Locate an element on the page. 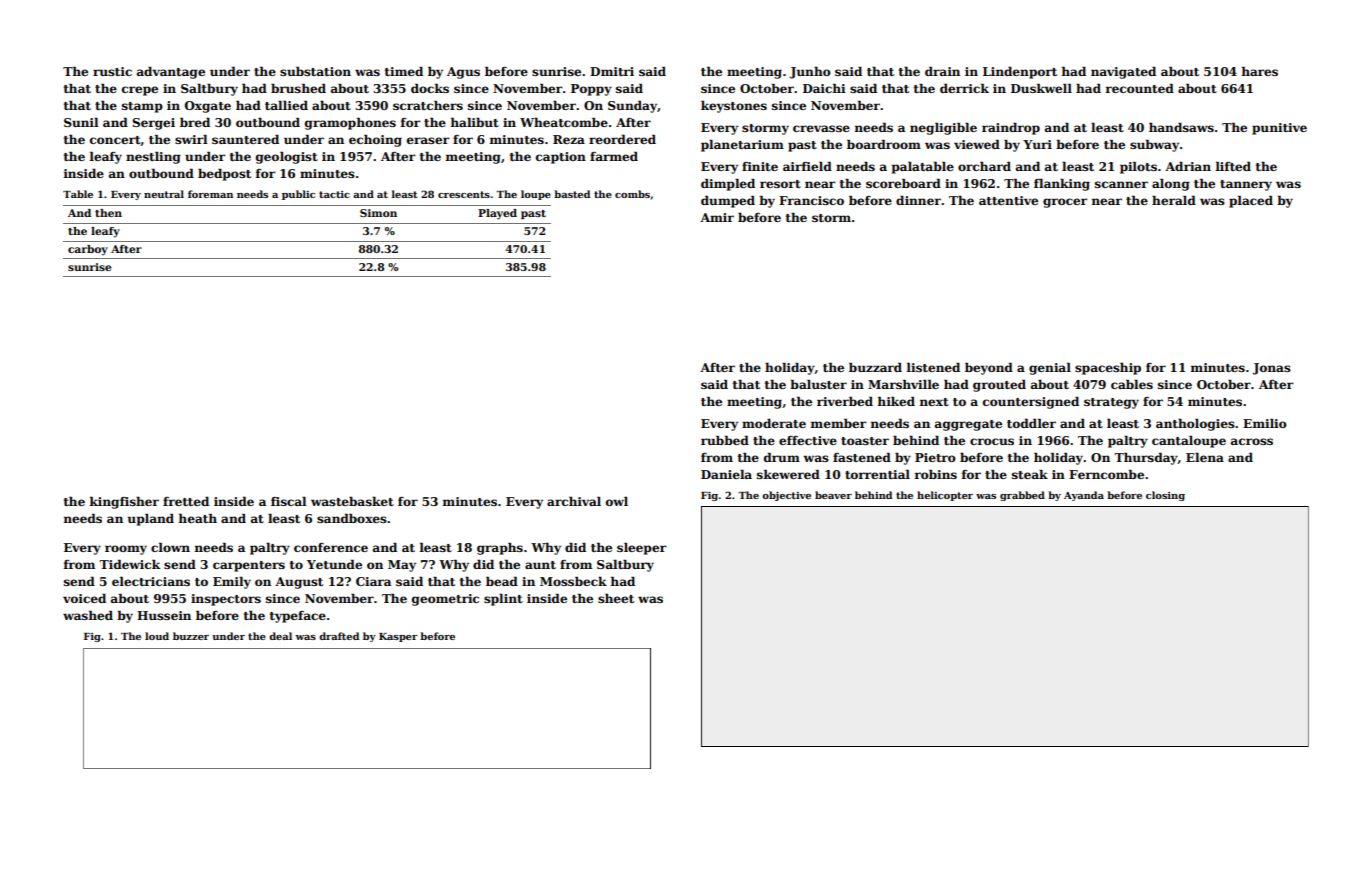 The height and width of the document is (887, 1372). drafted is located at coordinates (339, 636).
